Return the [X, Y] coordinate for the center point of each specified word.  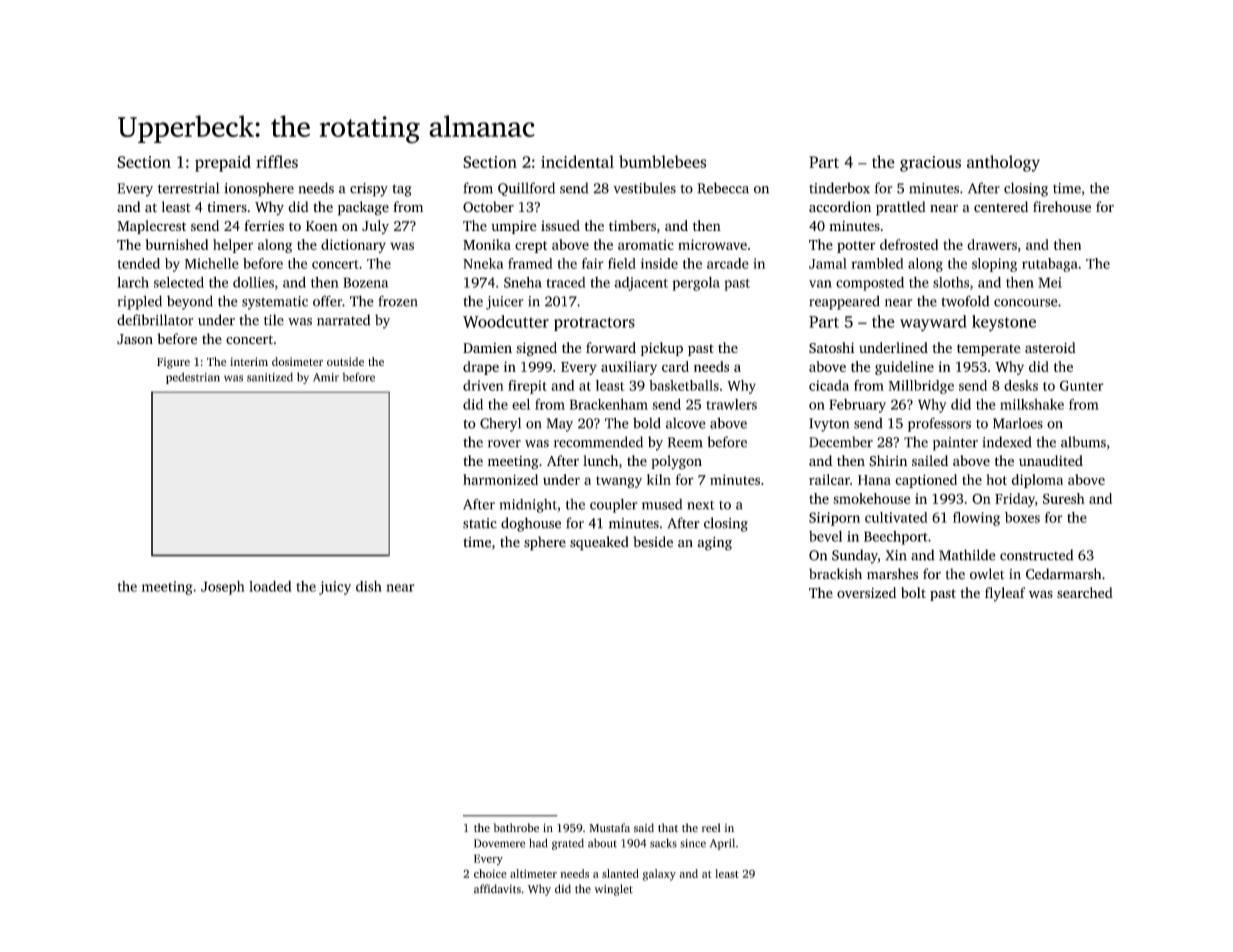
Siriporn [834, 519]
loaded [270, 586]
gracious [930, 164]
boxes [1022, 517]
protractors [594, 324]
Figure [173, 363]
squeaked [599, 543]
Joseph [223, 588]
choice [490, 873]
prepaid [223, 163]
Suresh [1064, 498]
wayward [933, 323]
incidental [577, 161]
